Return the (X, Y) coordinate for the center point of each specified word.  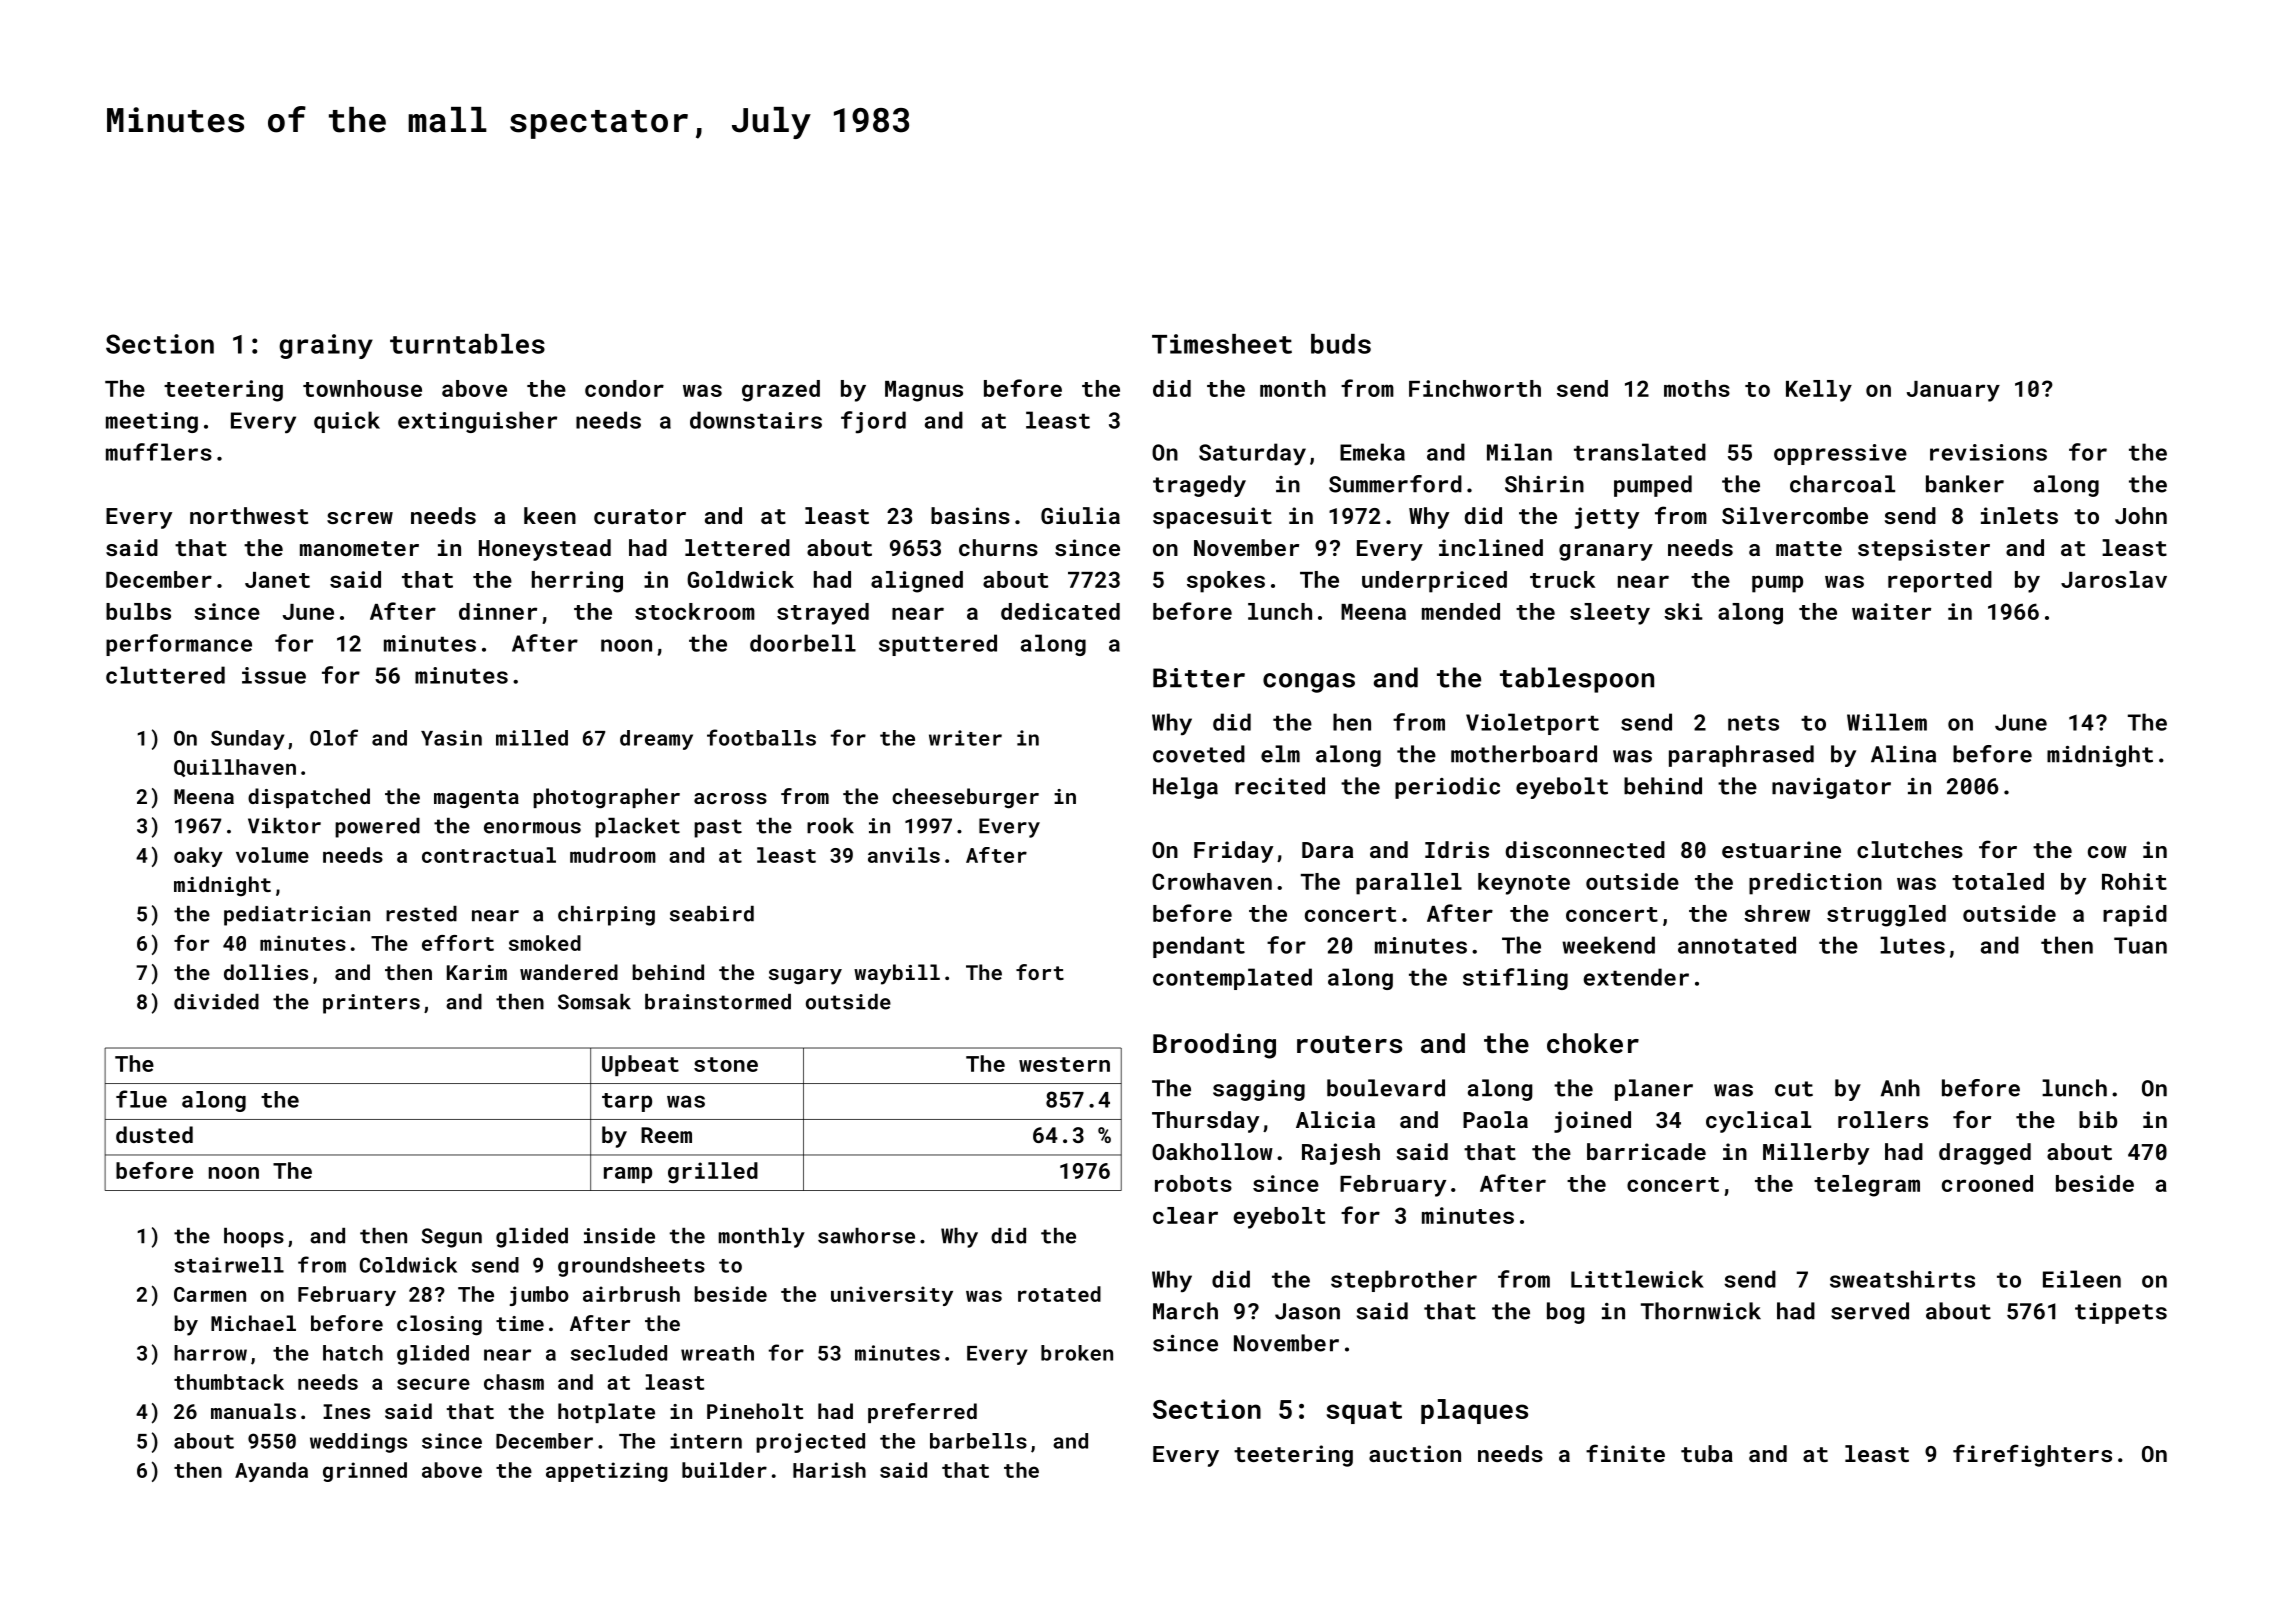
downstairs (756, 420)
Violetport (1532, 724)
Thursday (1205, 1122)
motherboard (1524, 754)
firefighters (2032, 1455)
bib (2098, 1119)
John (2141, 515)
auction (1415, 1453)
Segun (451, 1238)
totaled (1998, 881)
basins (970, 515)
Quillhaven (235, 768)
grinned (365, 1472)
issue (274, 675)
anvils (904, 855)
